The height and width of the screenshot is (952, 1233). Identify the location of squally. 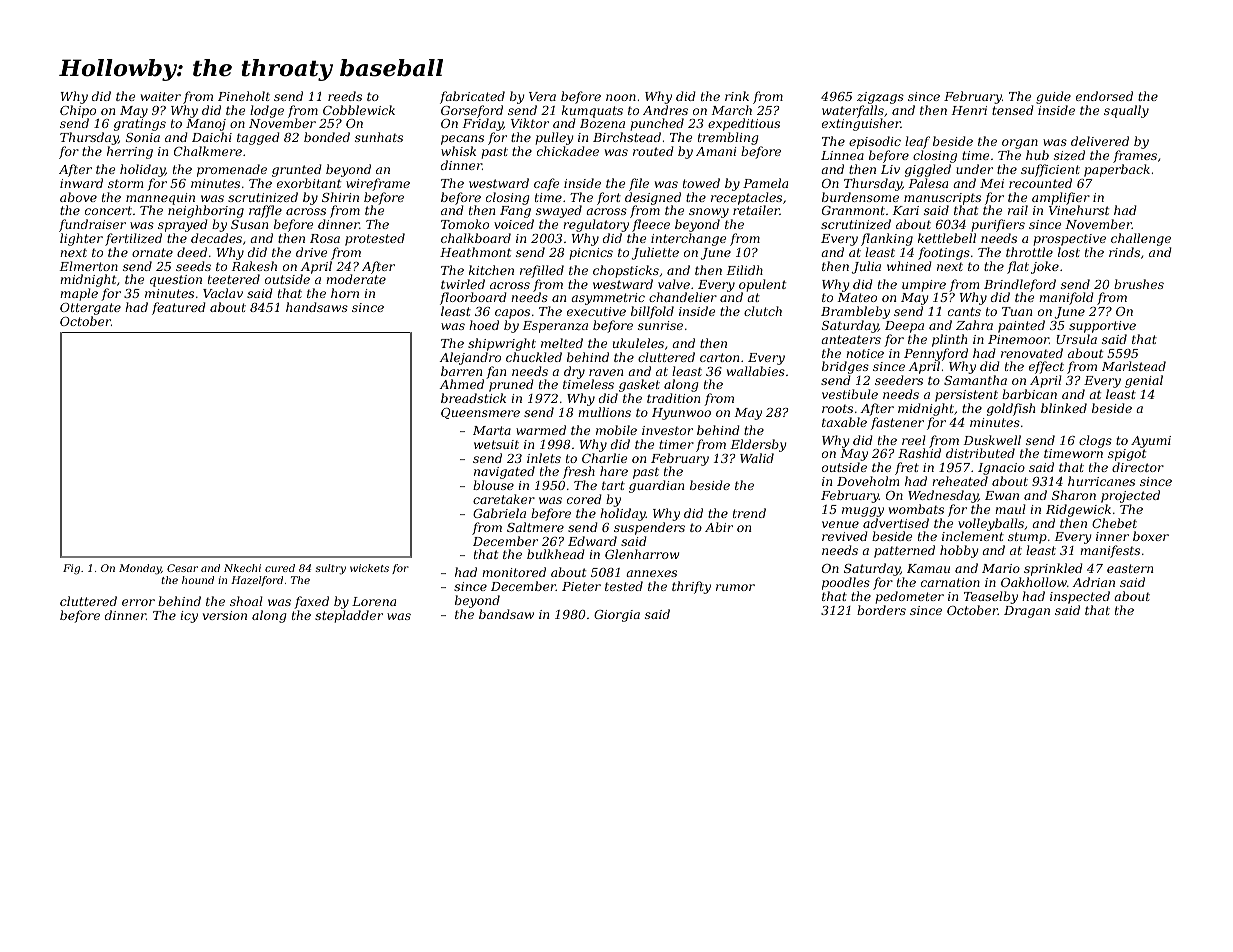
(1126, 111).
